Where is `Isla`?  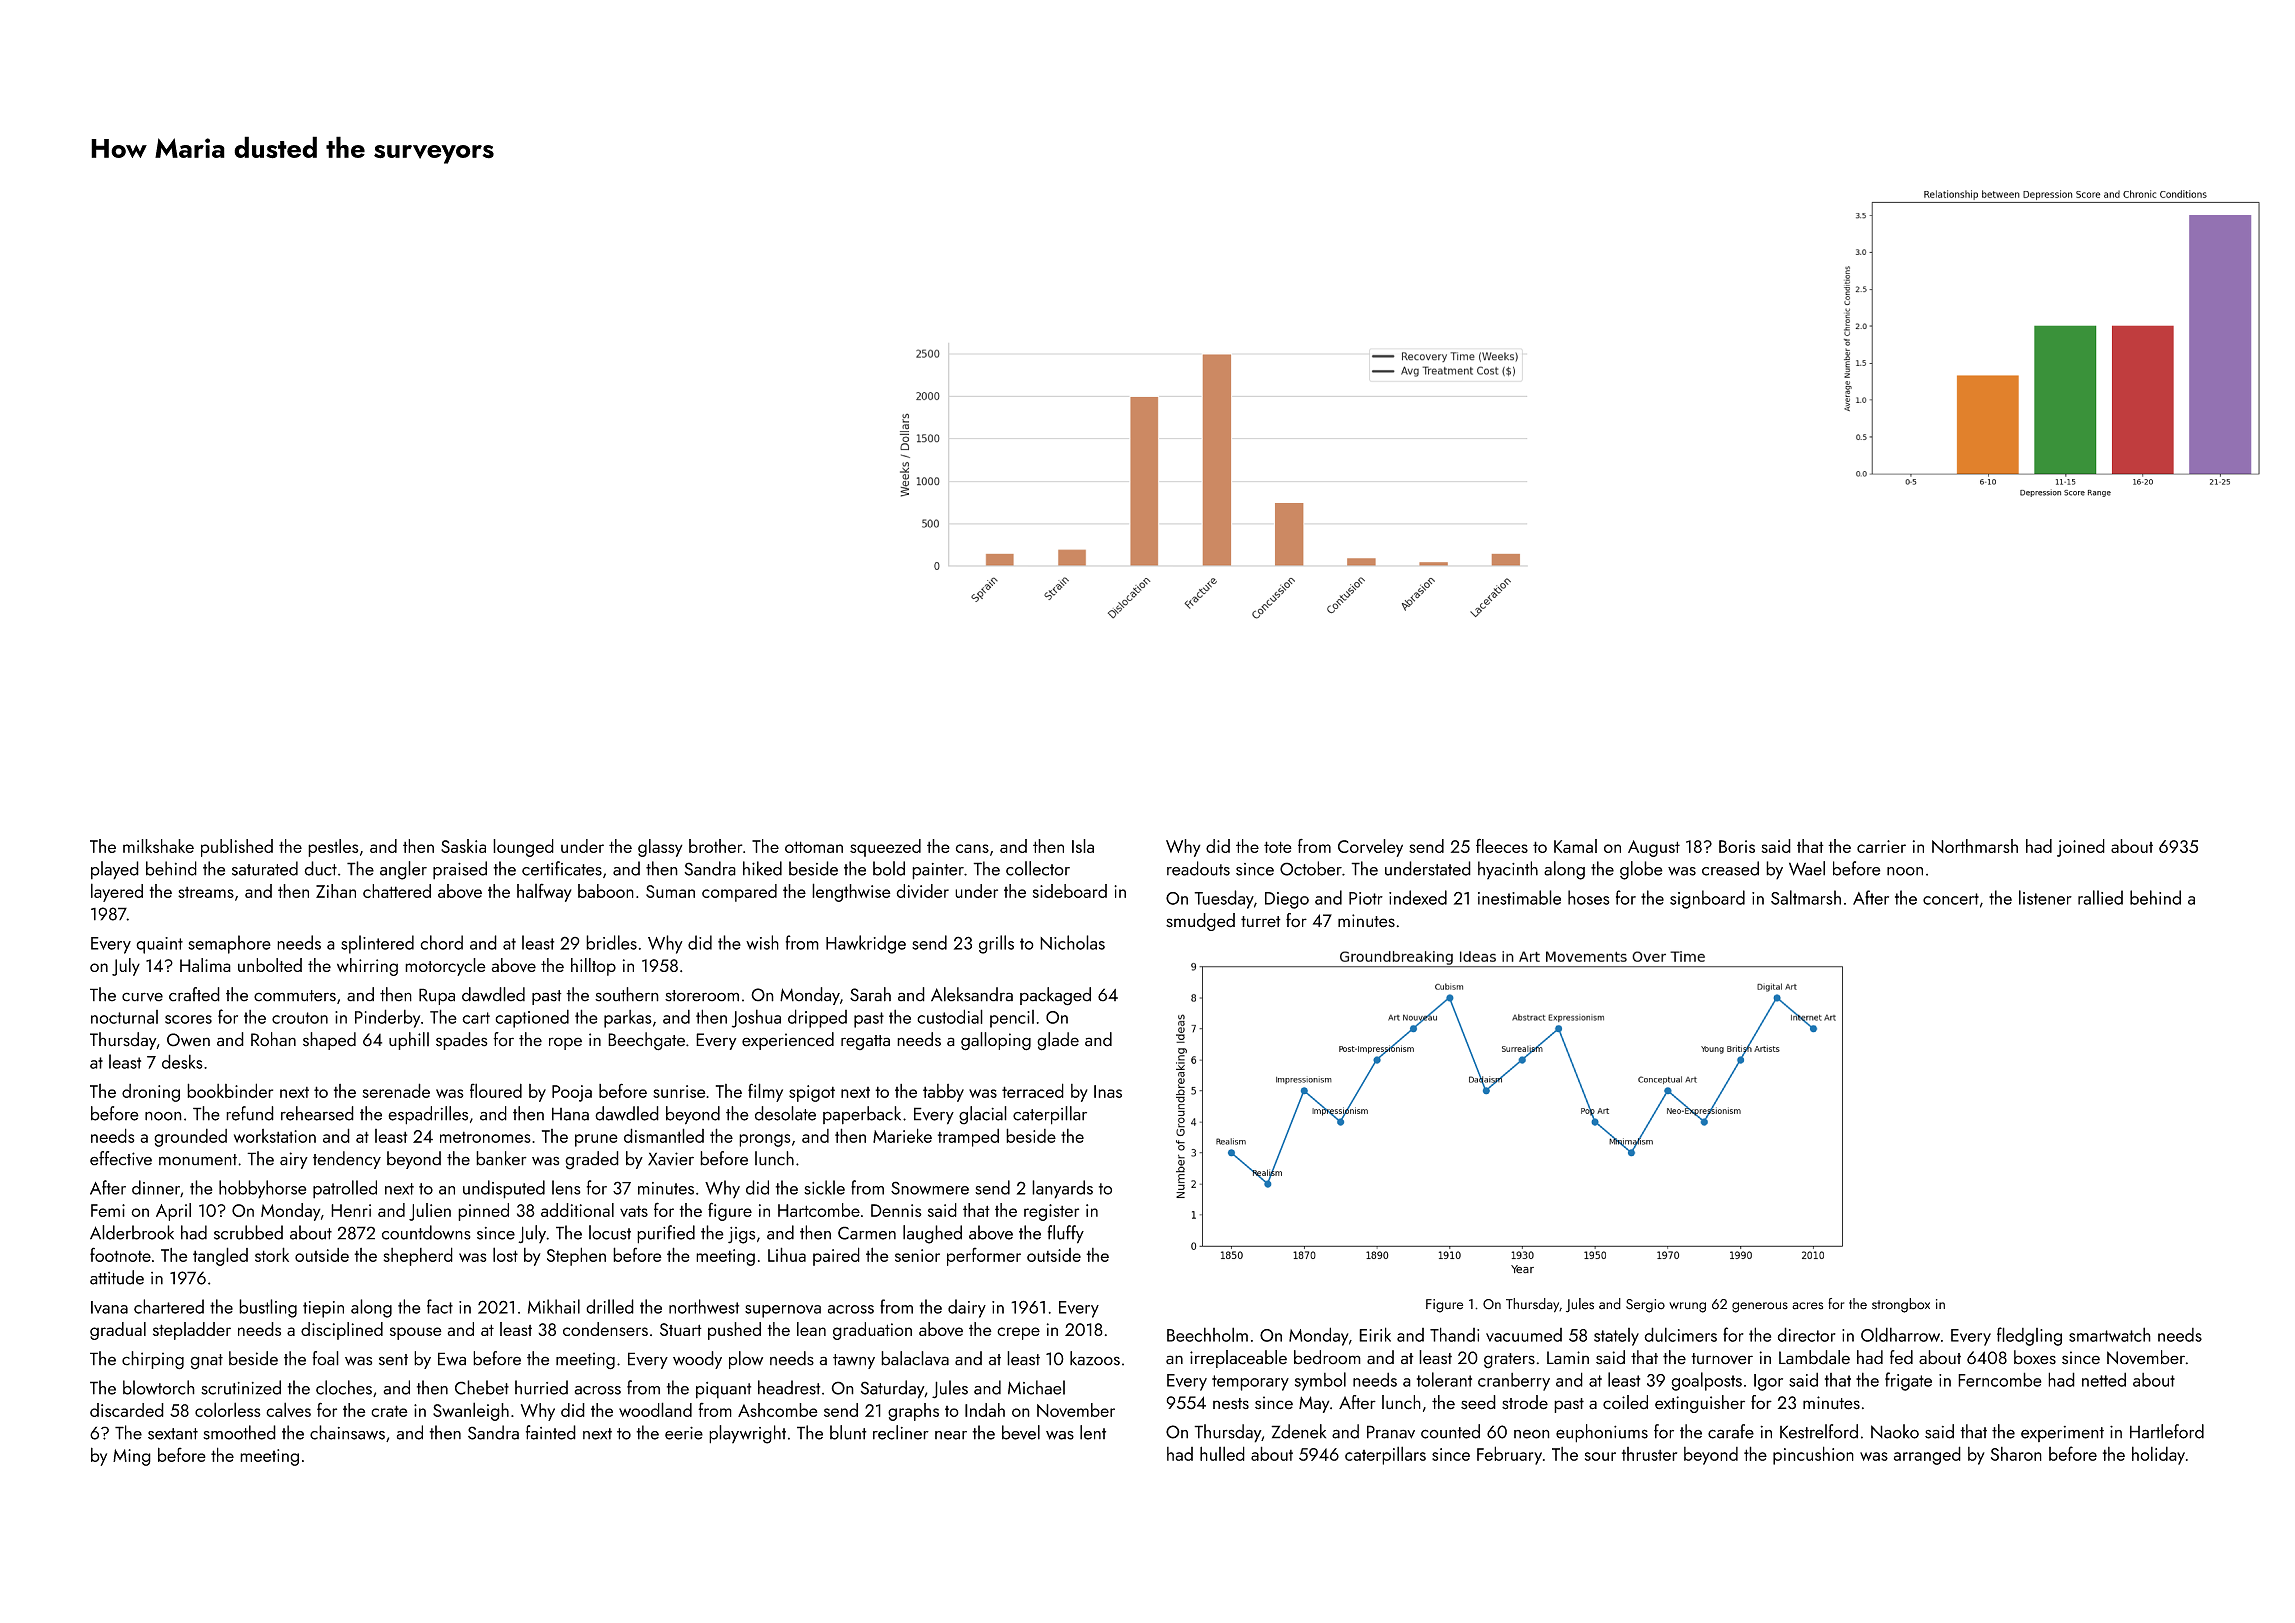 Isla is located at coordinates (1083, 846).
